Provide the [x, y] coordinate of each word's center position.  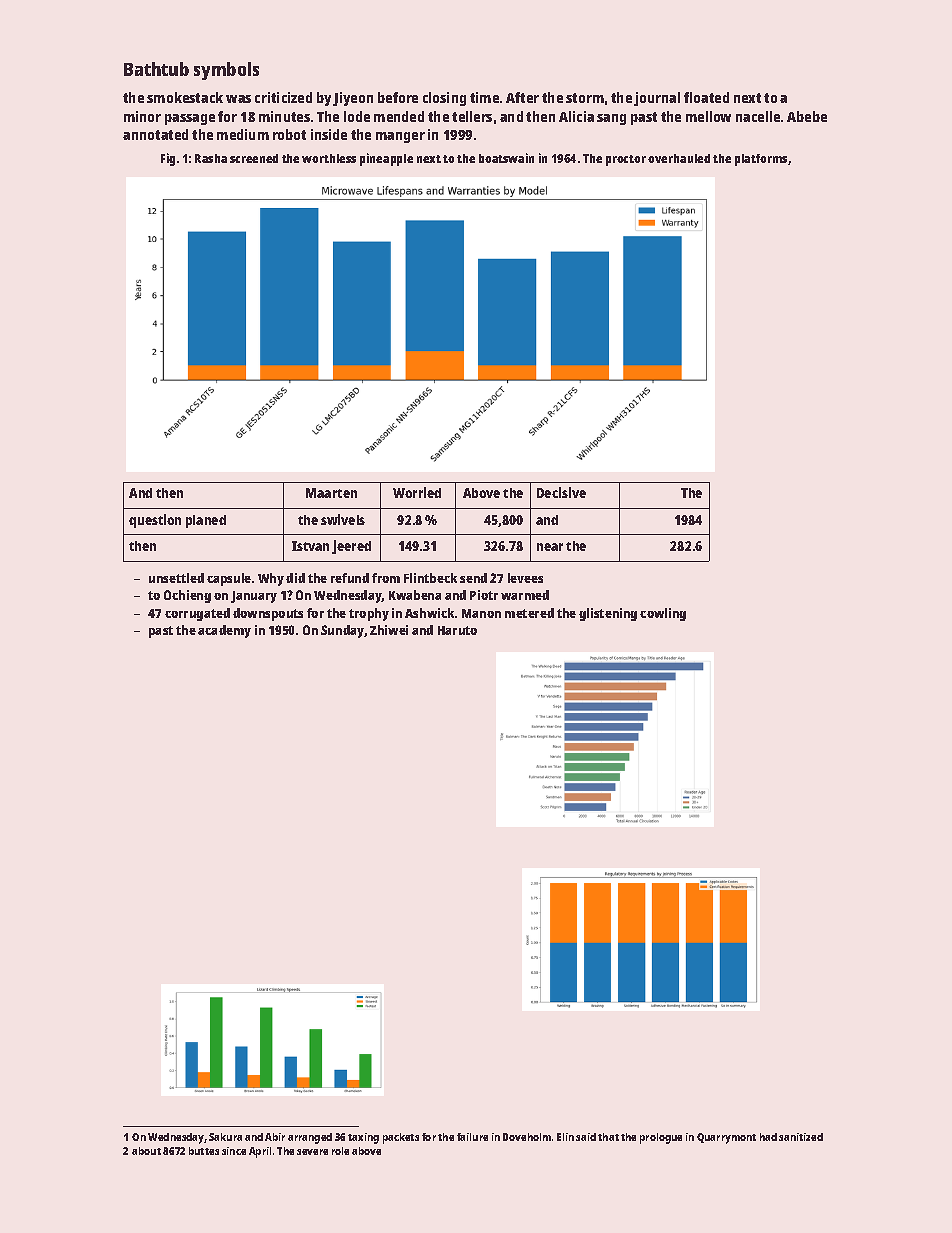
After [522, 97]
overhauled [679, 158]
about [146, 1151]
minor [142, 116]
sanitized [801, 1137]
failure [472, 1137]
